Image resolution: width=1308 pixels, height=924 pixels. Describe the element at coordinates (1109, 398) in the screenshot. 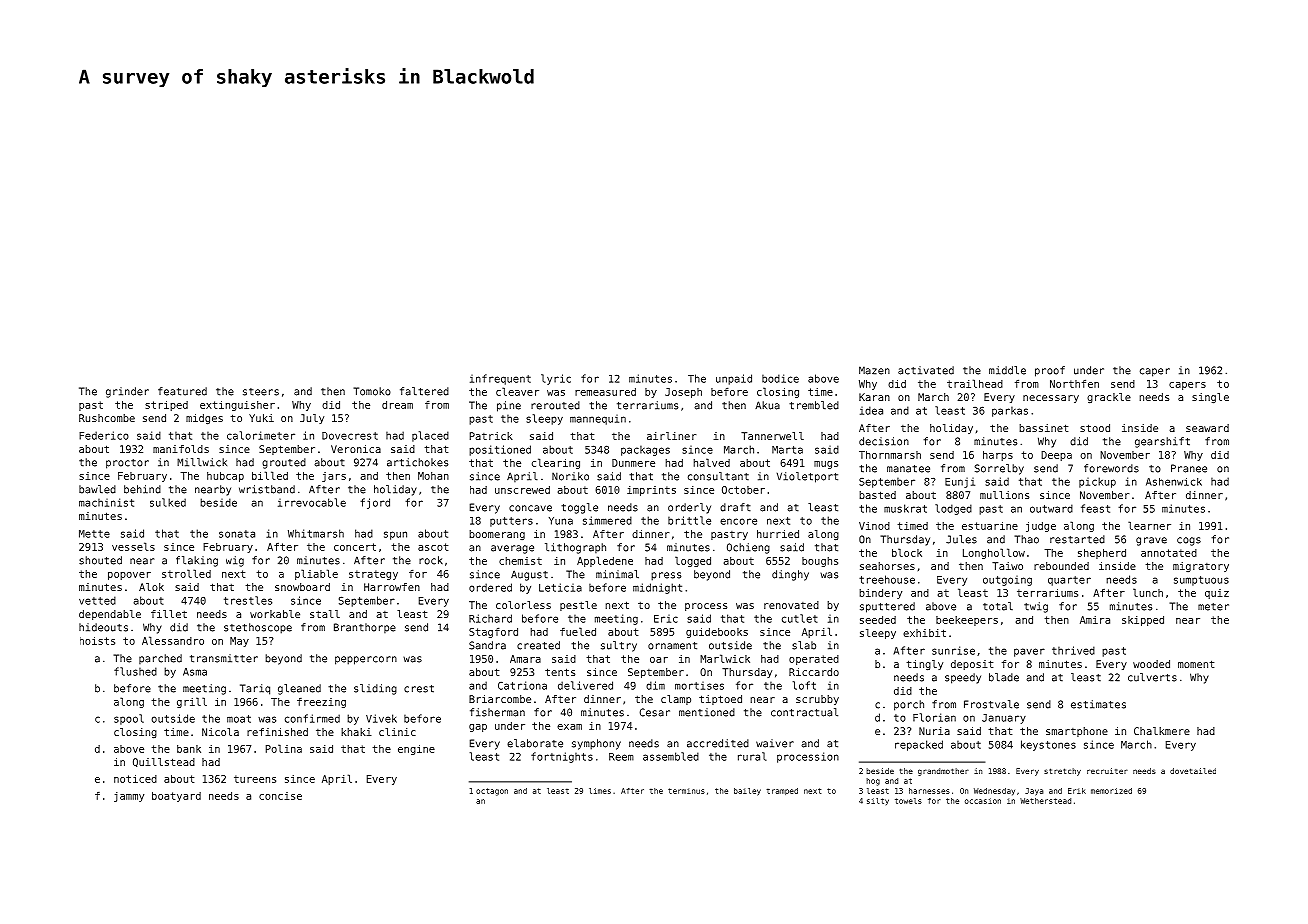

I see `grackle` at that location.
